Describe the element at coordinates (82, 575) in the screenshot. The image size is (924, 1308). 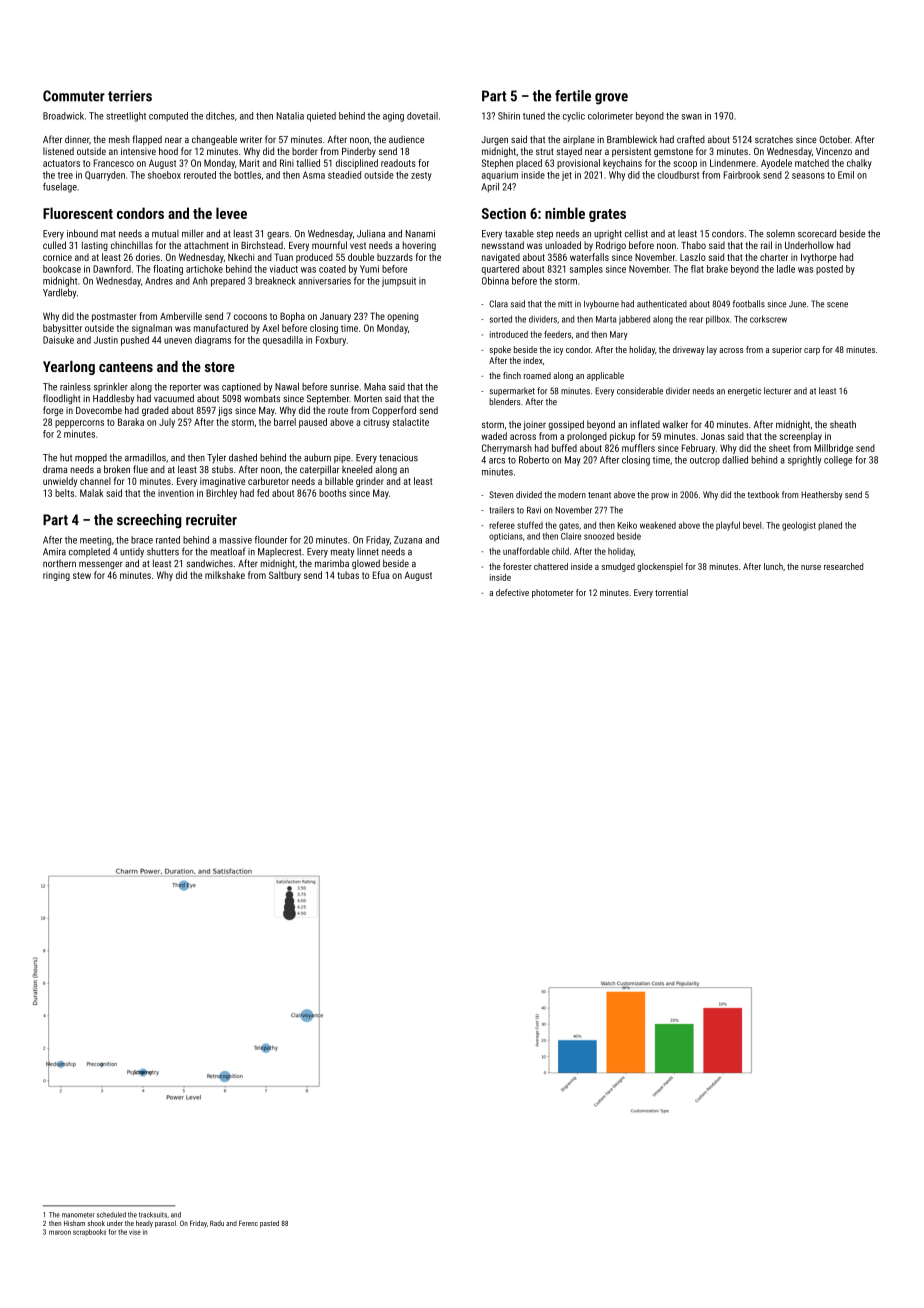
I see `stew` at that location.
